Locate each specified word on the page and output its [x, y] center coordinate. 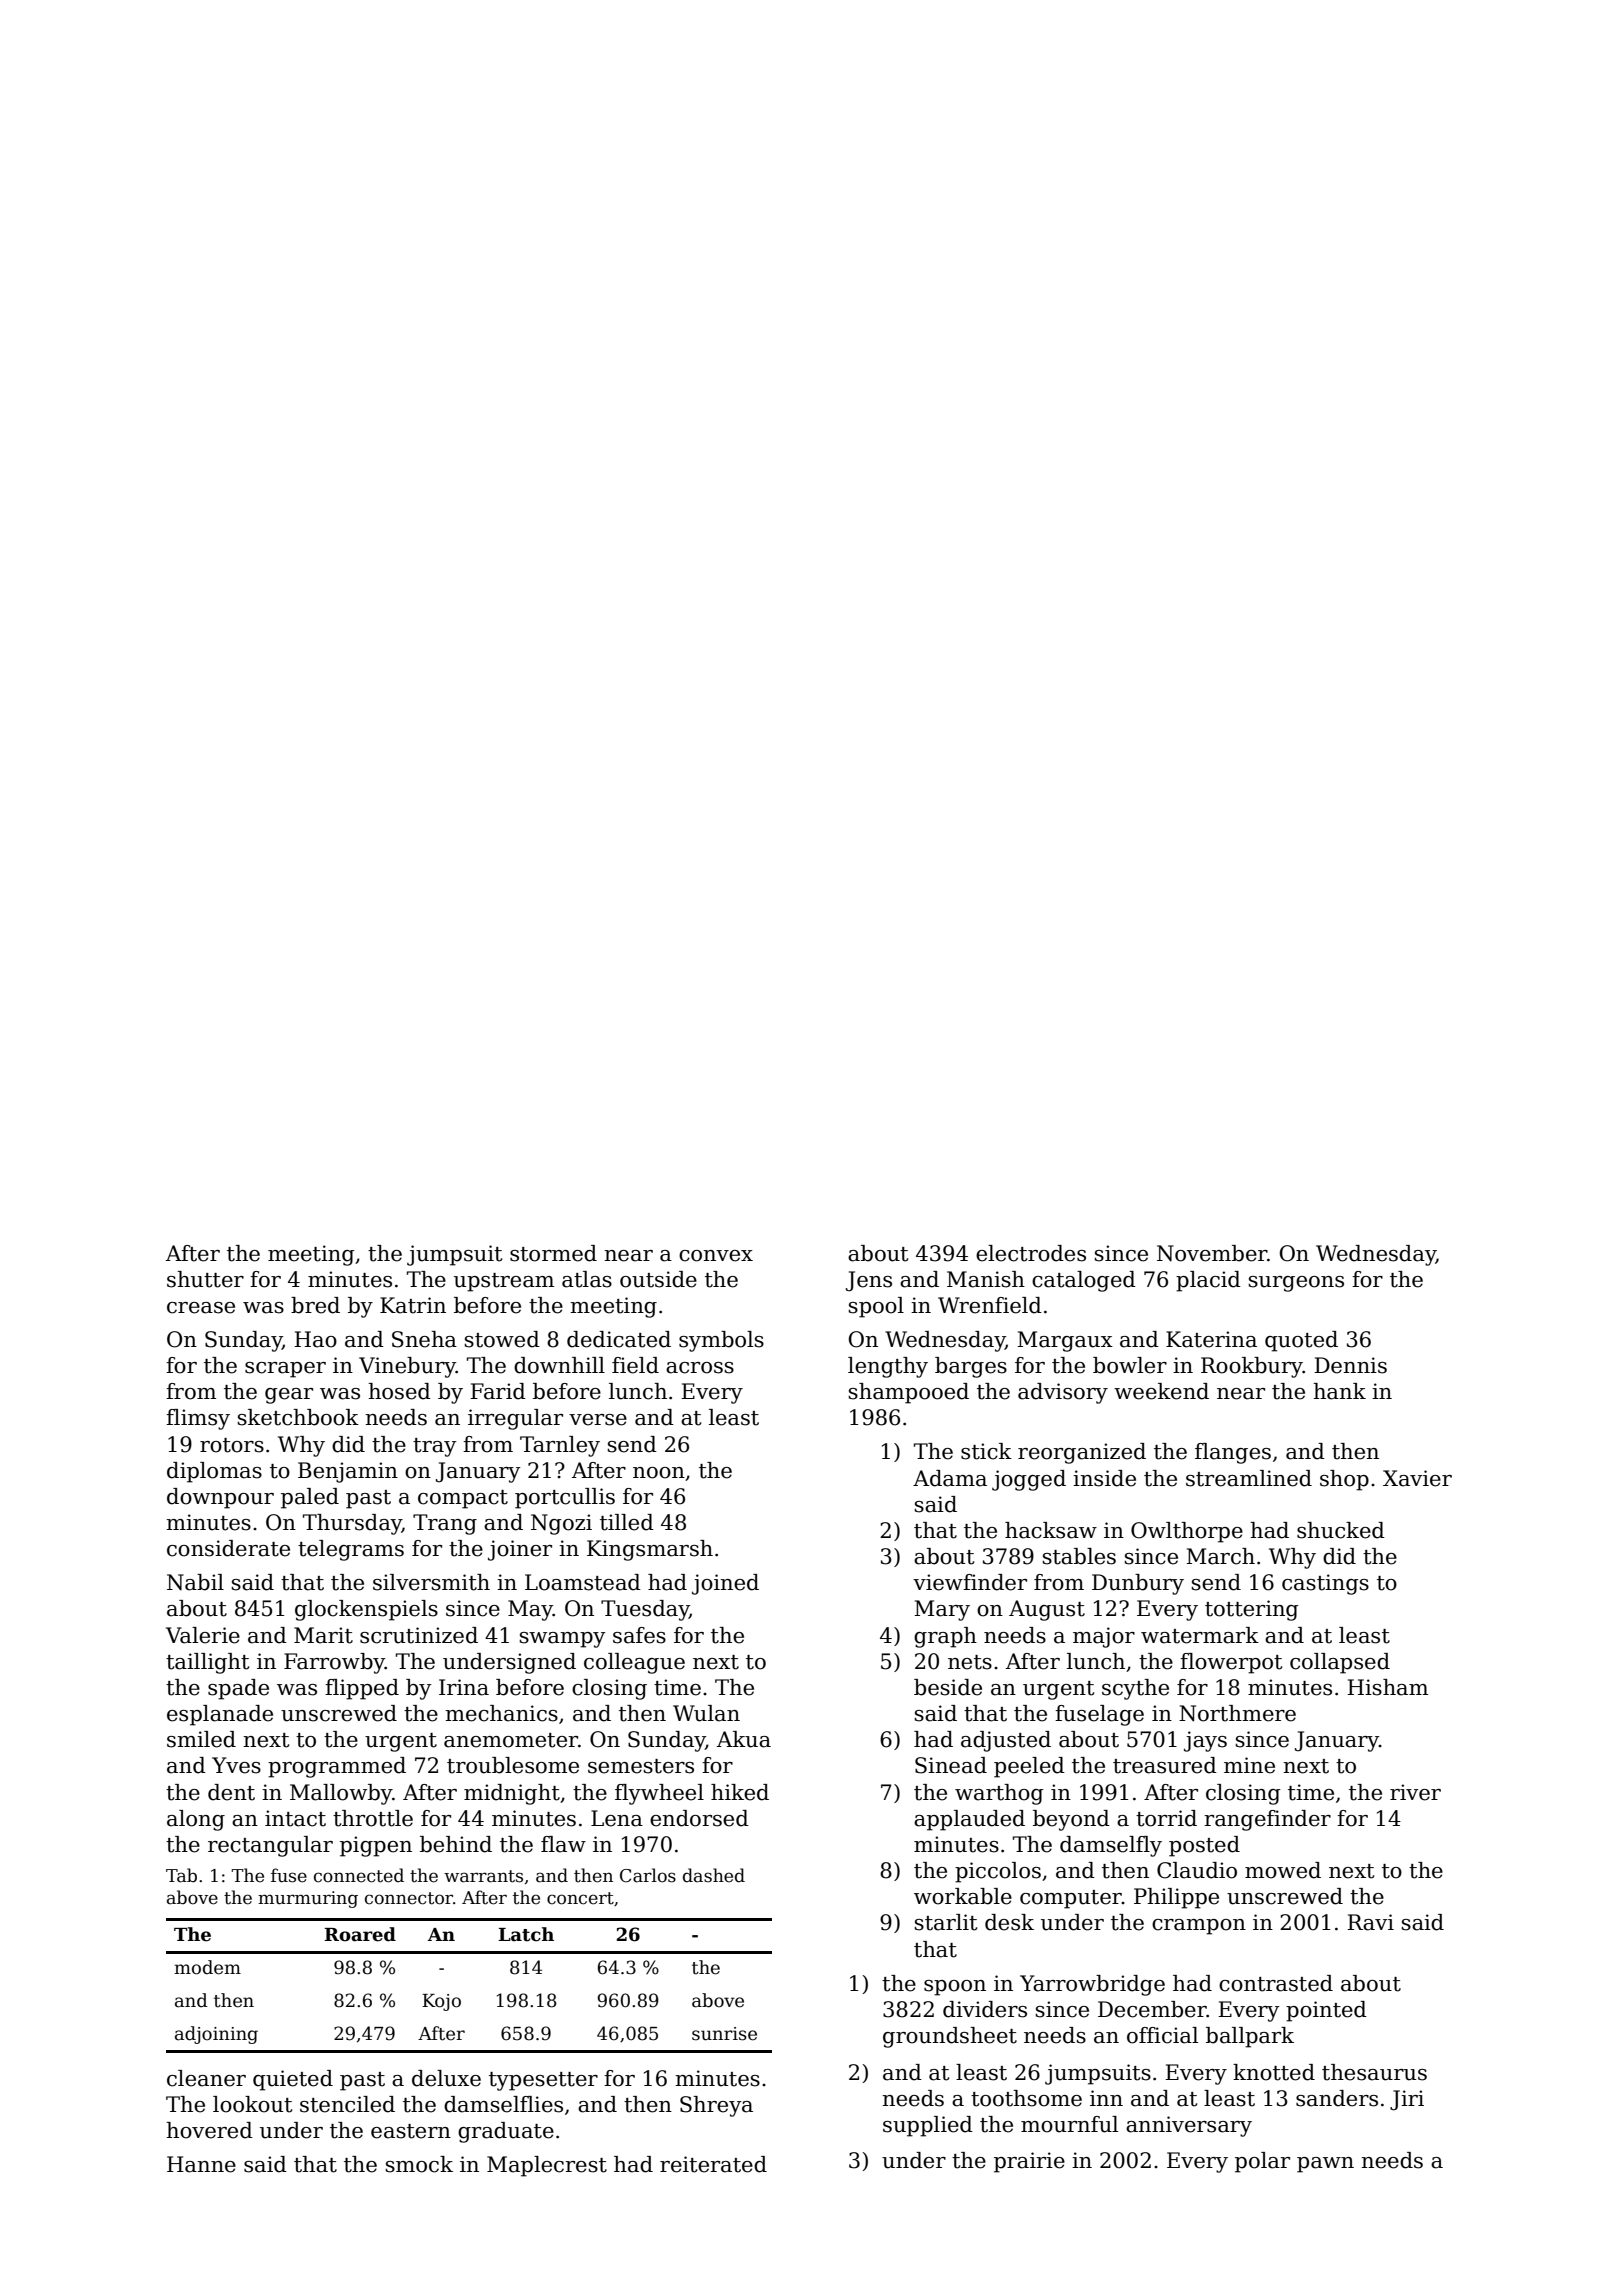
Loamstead [583, 1582]
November [1212, 1253]
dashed [714, 1875]
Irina [464, 1687]
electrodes [1031, 1253]
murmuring [308, 1899]
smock [419, 2164]
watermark [1200, 1635]
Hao [315, 1339]
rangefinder [1267, 1820]
